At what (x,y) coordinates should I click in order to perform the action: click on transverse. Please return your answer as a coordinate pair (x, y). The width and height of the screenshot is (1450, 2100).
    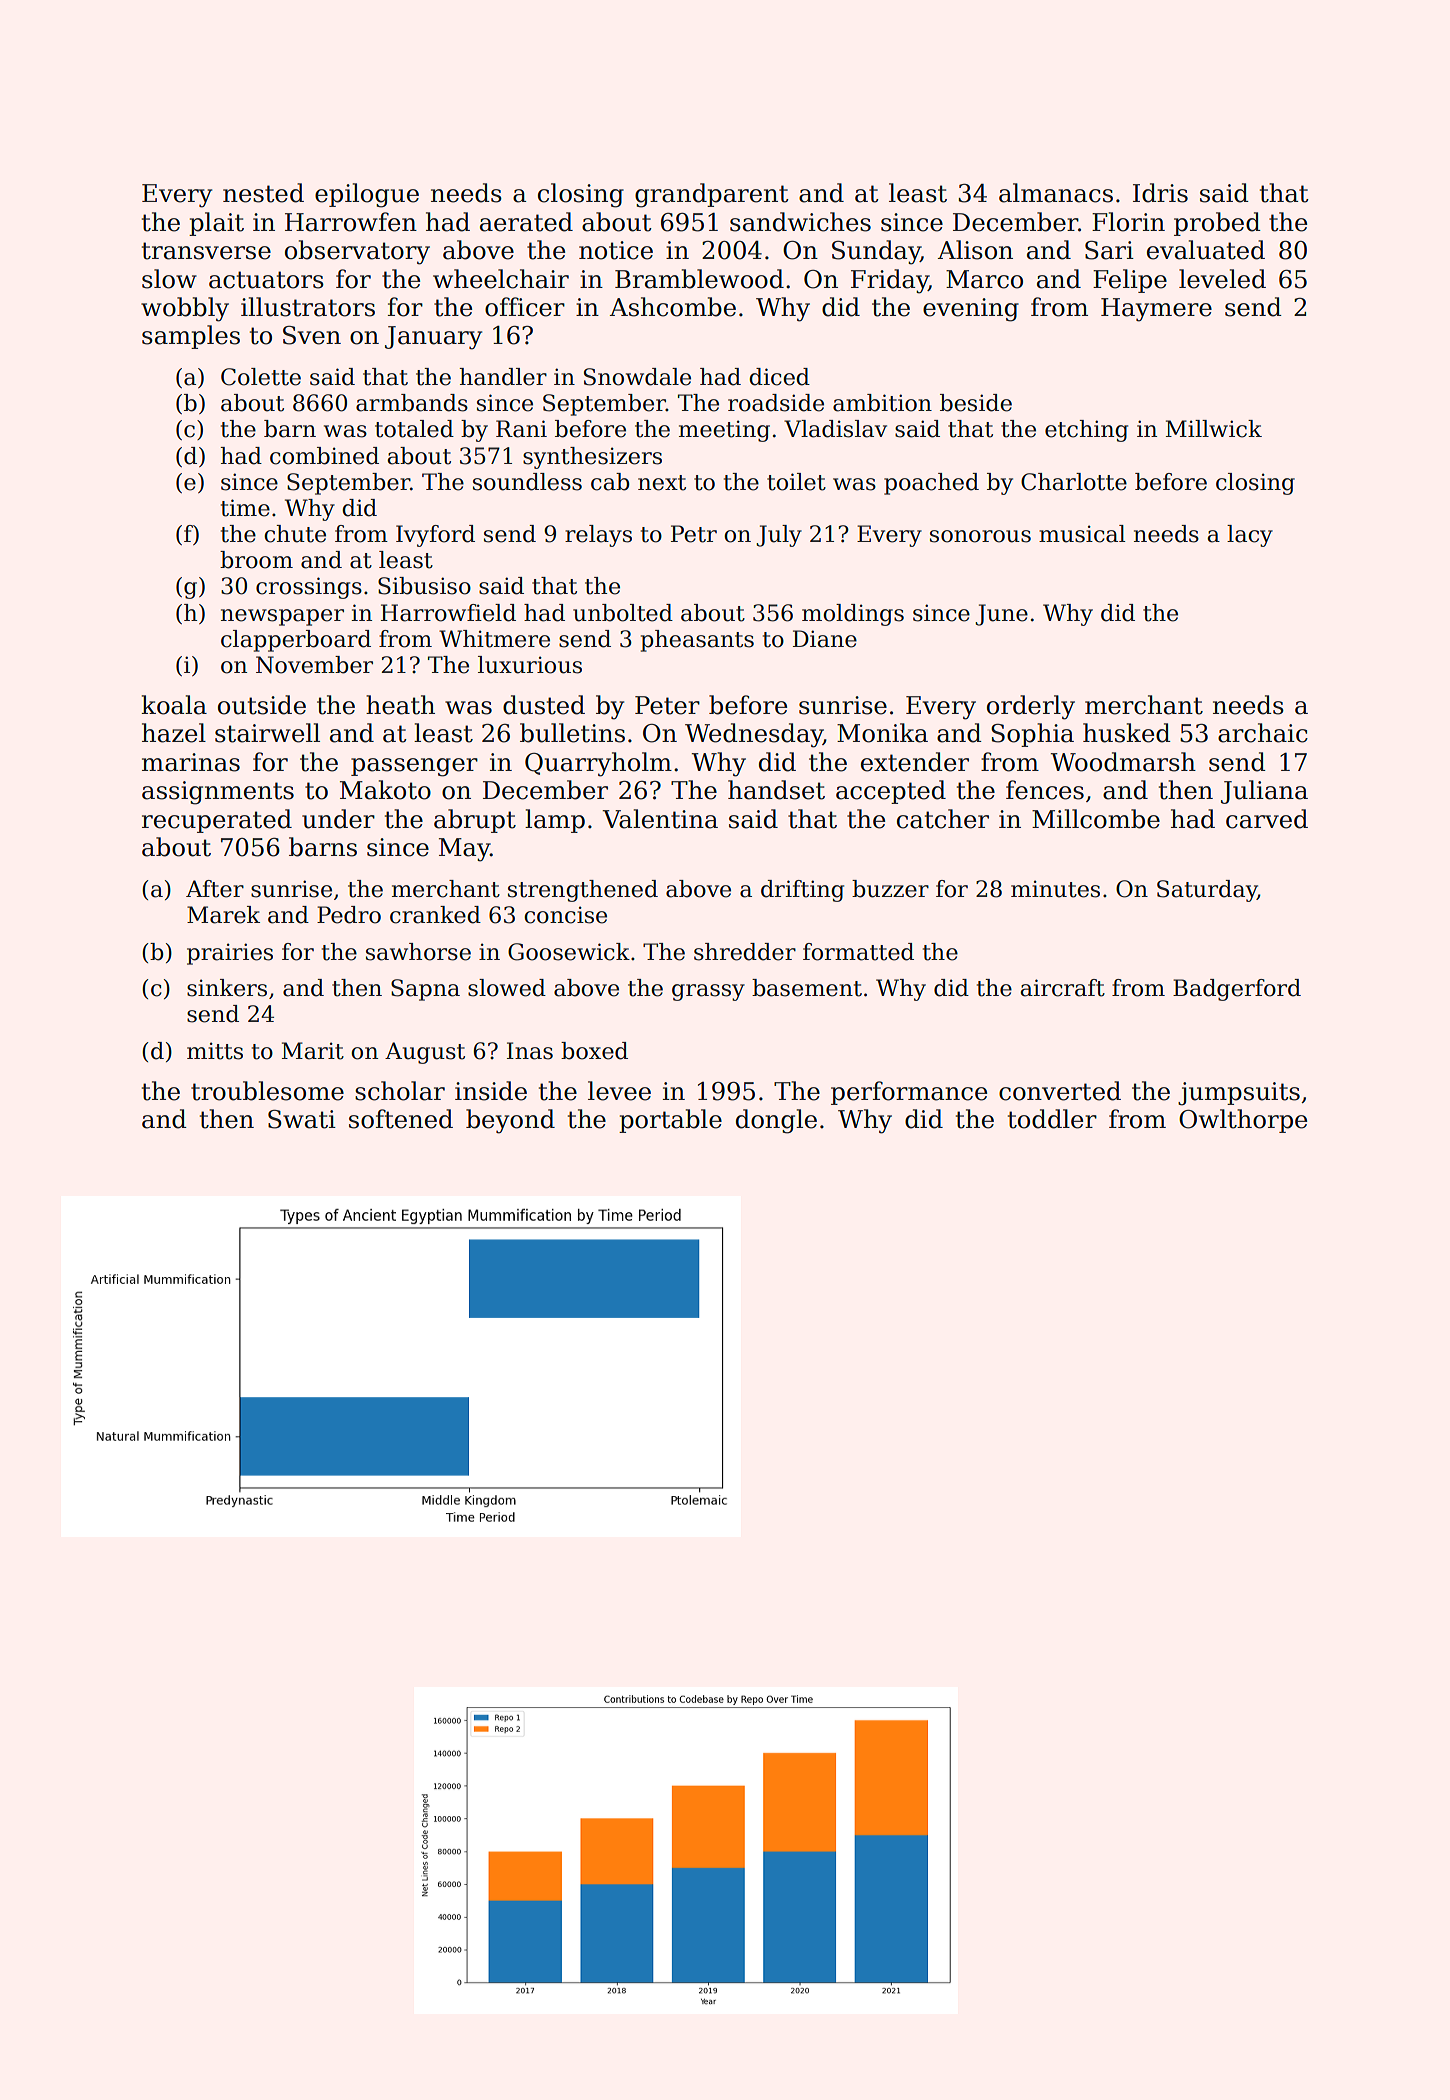
    Looking at the image, I should click on (206, 251).
